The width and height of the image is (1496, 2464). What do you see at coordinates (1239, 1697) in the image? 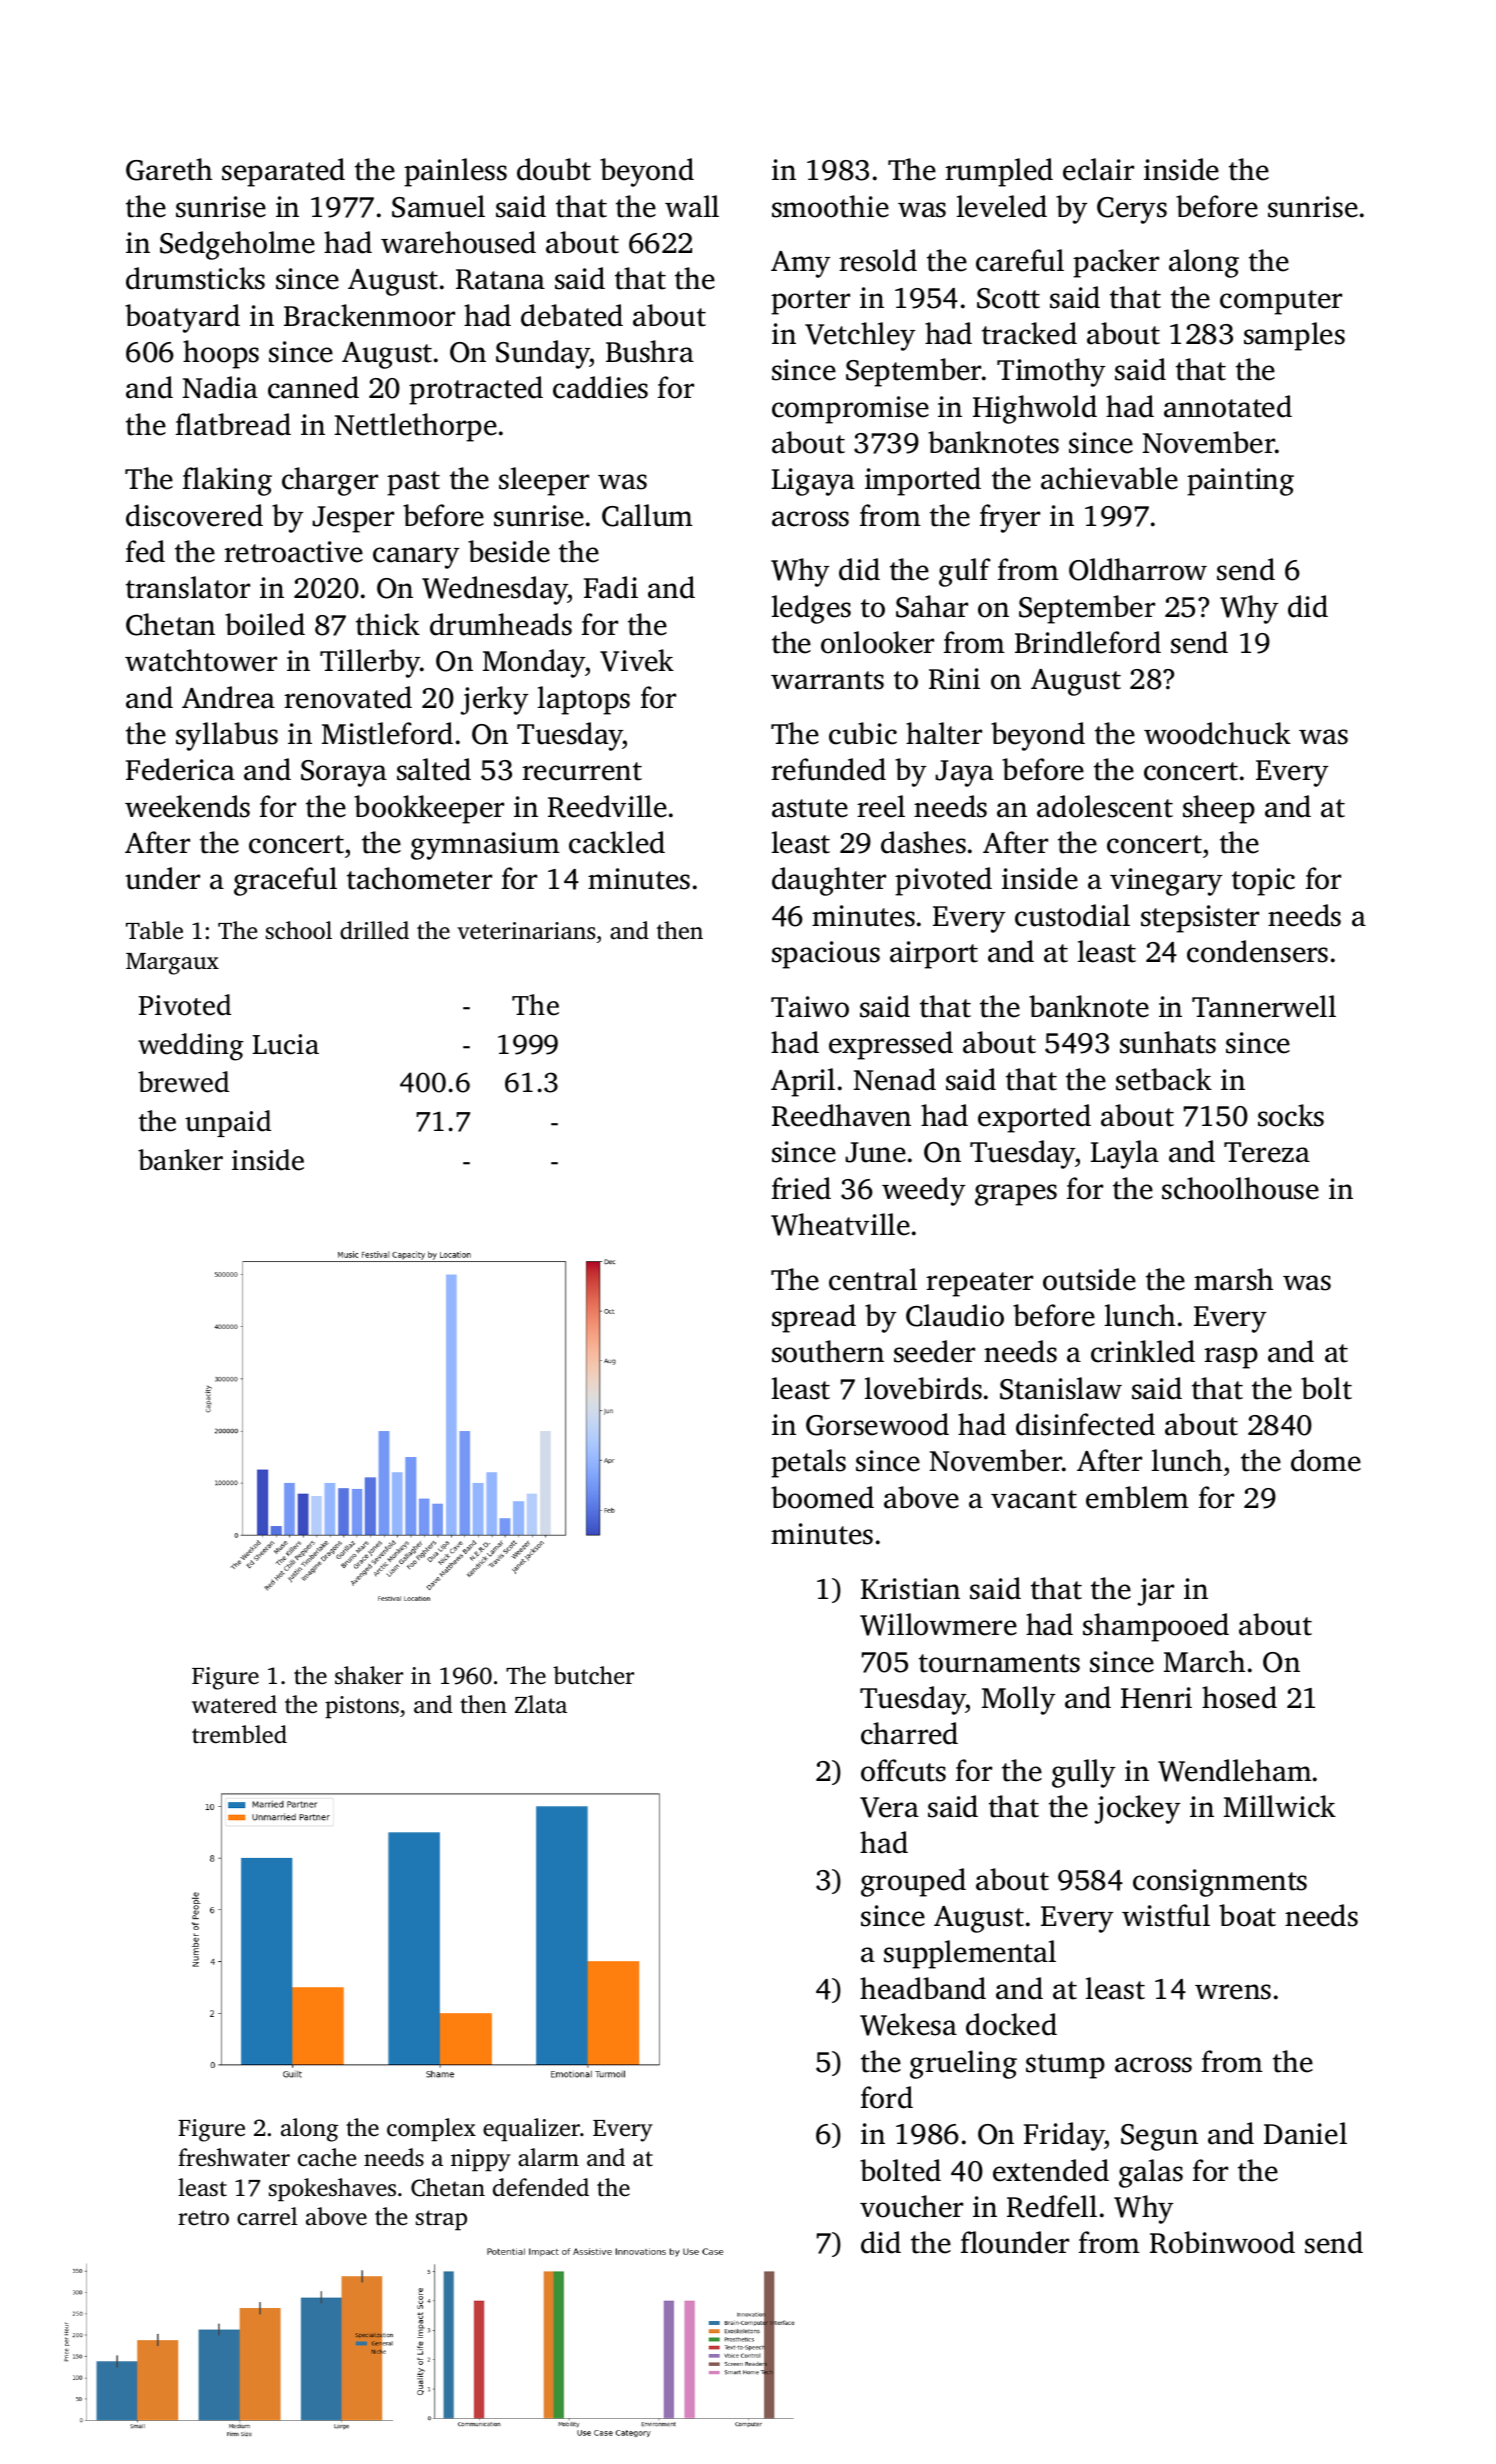
I see `hosed` at bounding box center [1239, 1697].
